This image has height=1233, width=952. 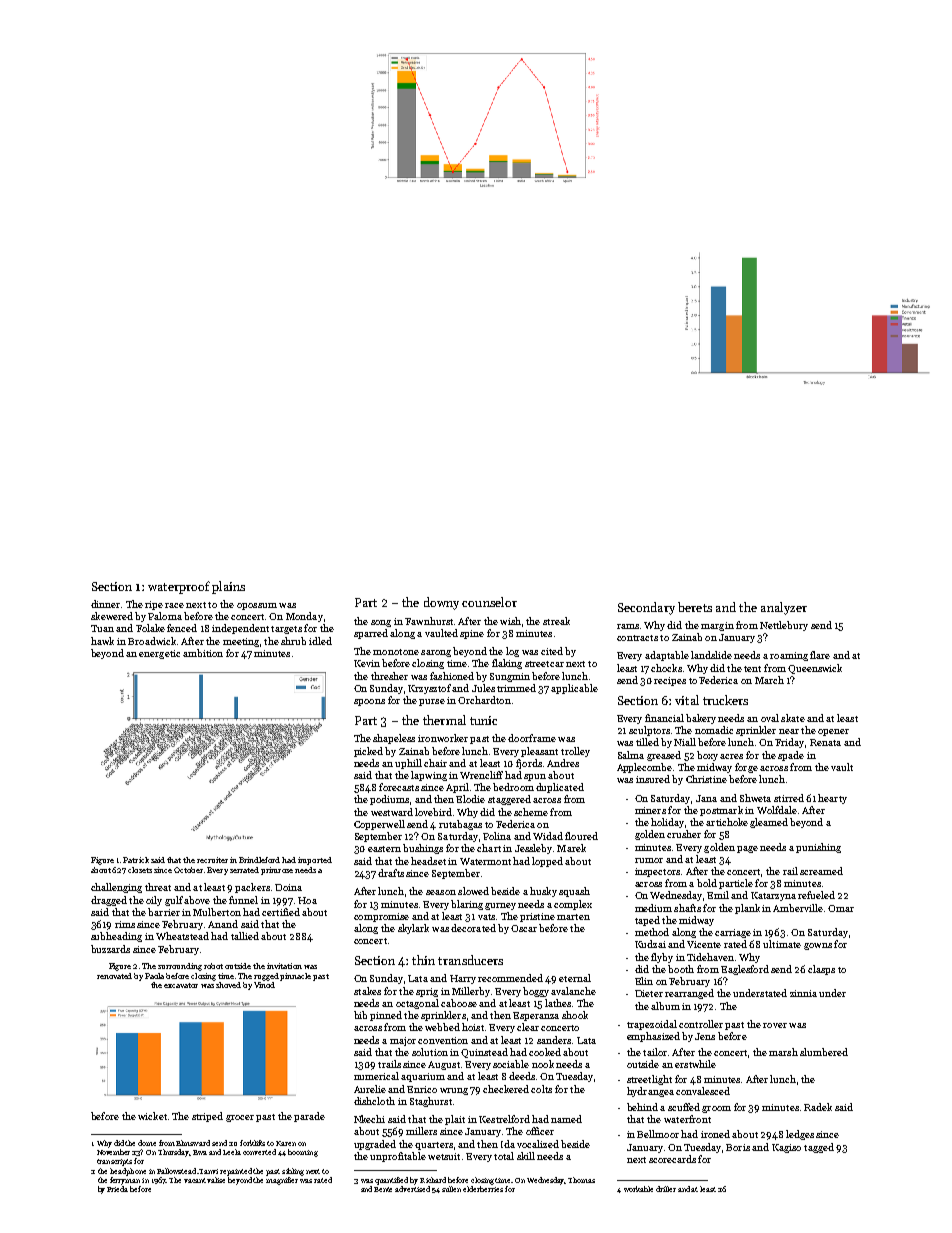 I want to click on driller, so click(x=666, y=1189).
